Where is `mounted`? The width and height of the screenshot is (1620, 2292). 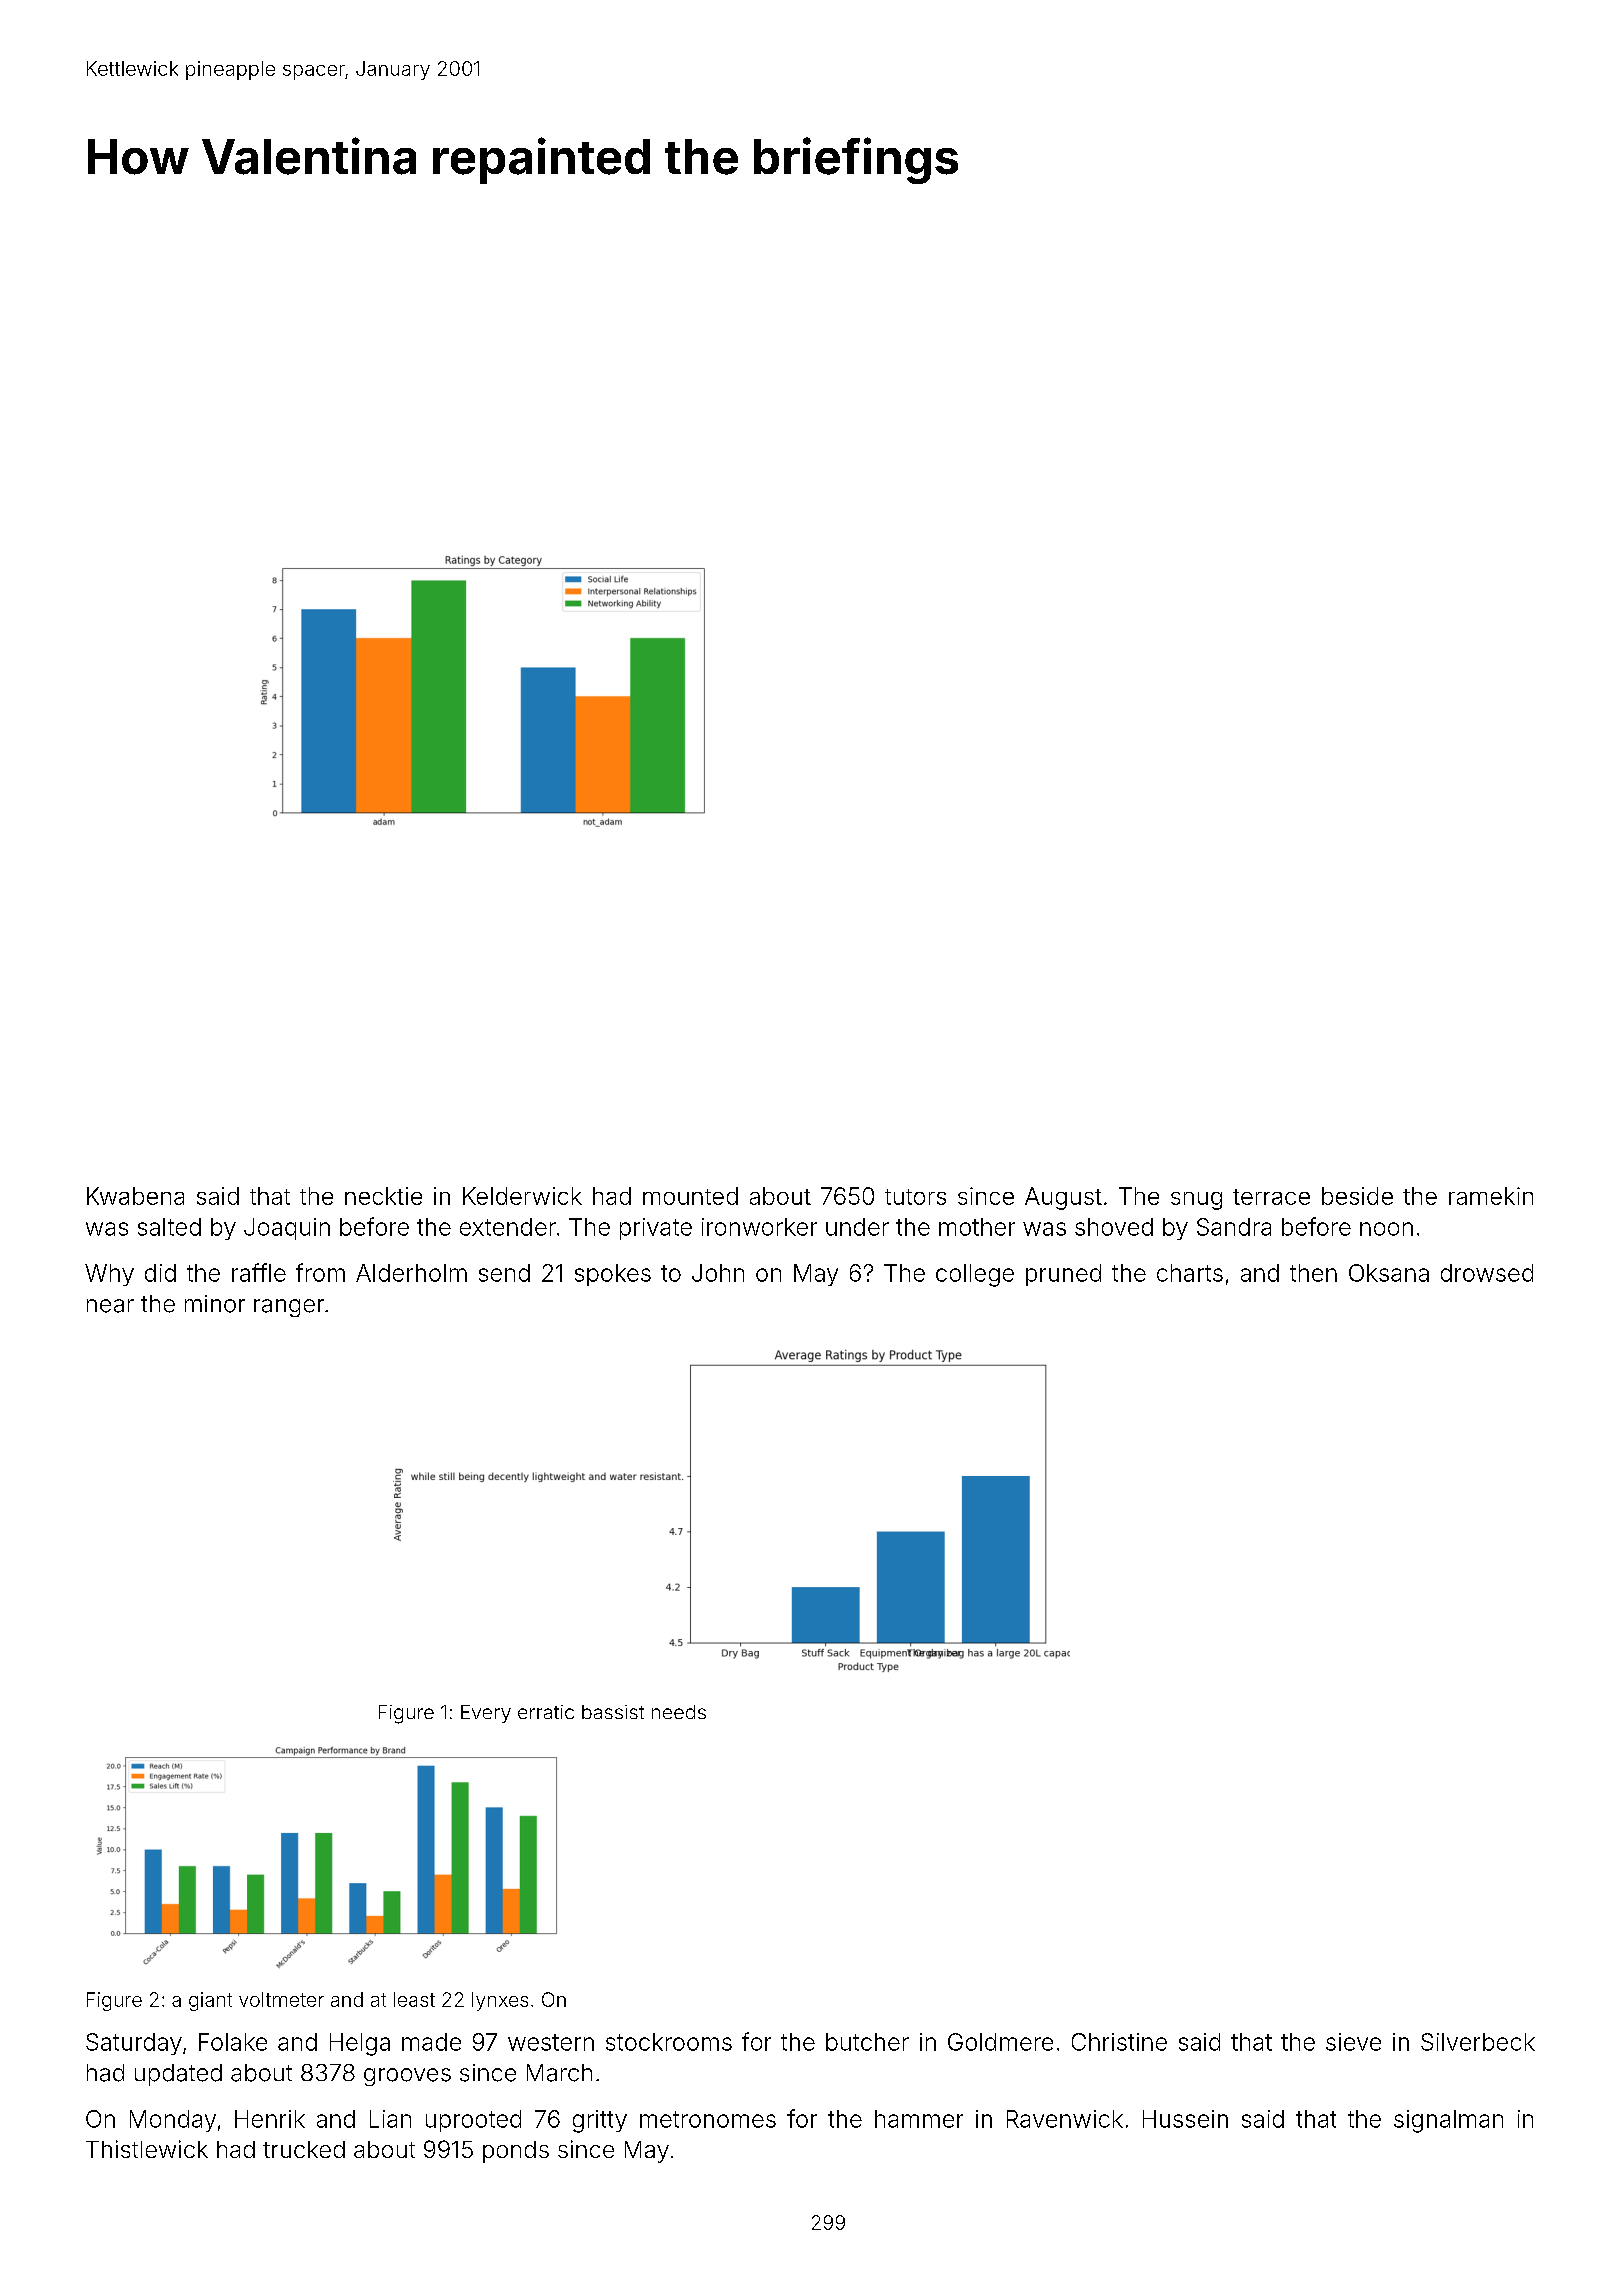 mounted is located at coordinates (690, 1196).
